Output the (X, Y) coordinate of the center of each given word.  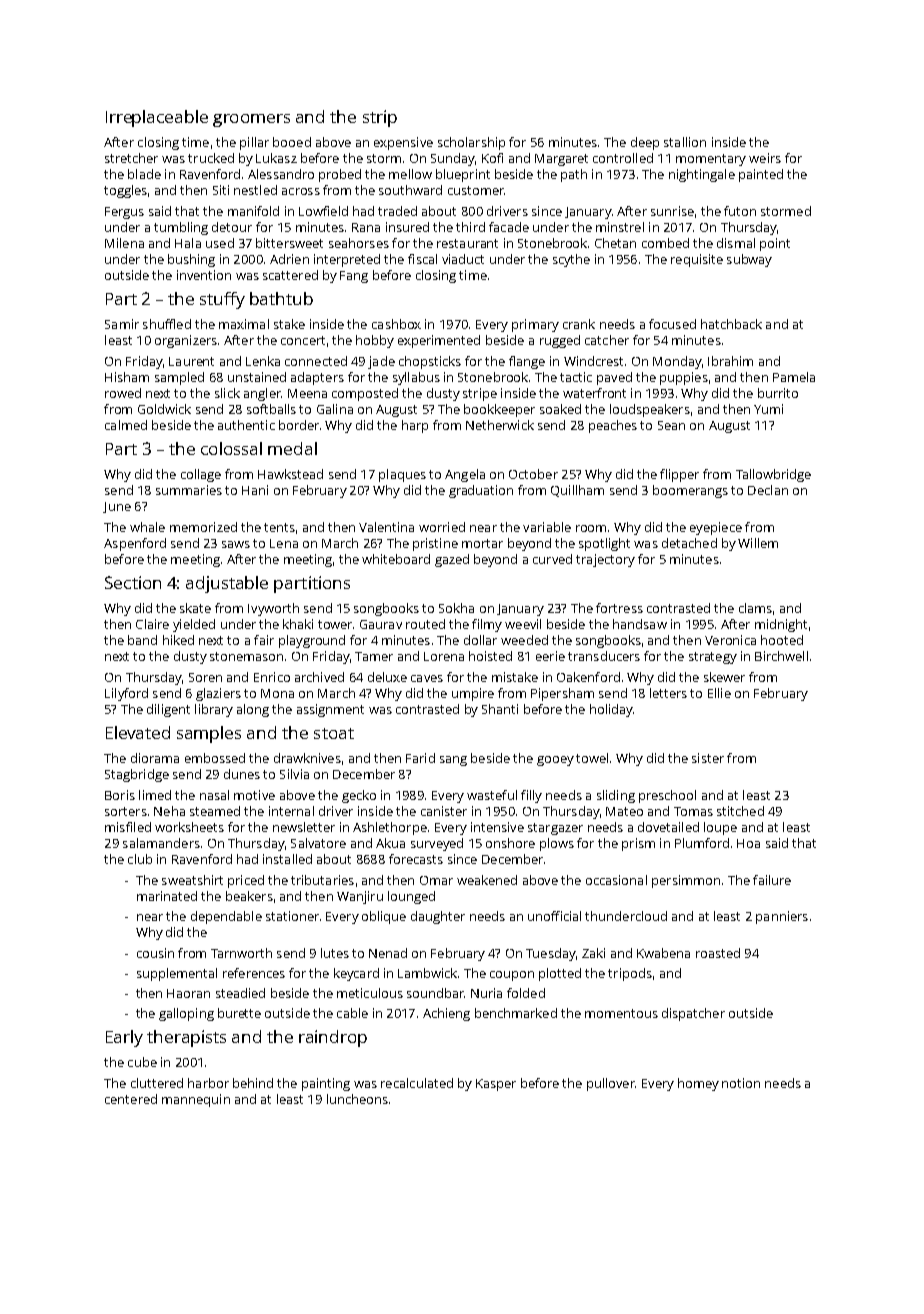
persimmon (686, 881)
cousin (155, 953)
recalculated (417, 1083)
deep (645, 143)
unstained (257, 377)
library (214, 710)
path (574, 175)
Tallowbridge (773, 475)
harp (415, 426)
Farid (420, 758)
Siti (221, 190)
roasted (718, 953)
